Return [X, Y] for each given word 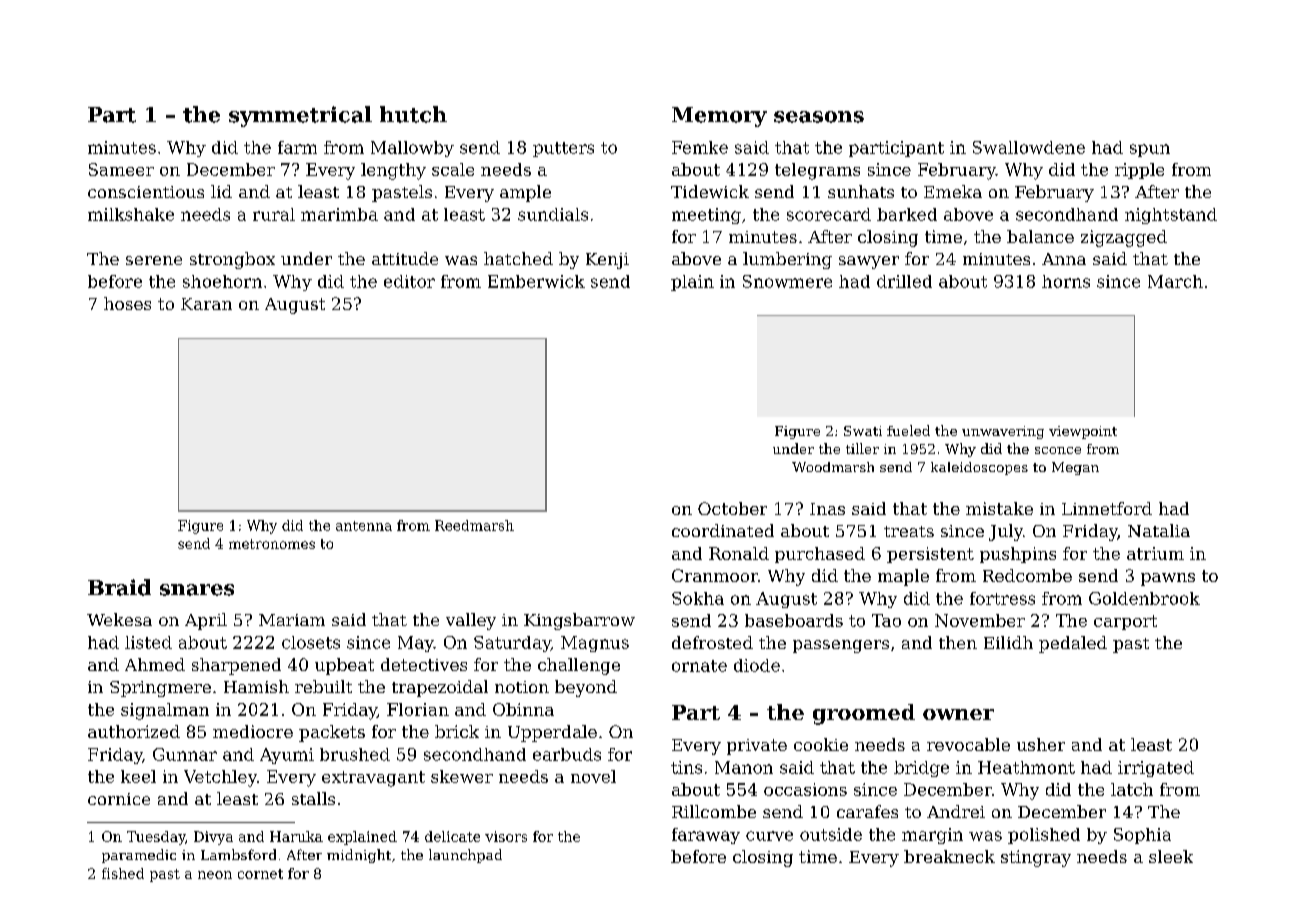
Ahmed [155, 664]
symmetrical [300, 116]
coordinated [723, 530]
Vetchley [220, 778]
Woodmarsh [833, 467]
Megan [1075, 468]
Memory [719, 117]
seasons [819, 117]
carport [1125, 622]
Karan [206, 304]
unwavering [1003, 432]
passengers [841, 646]
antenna [364, 526]
